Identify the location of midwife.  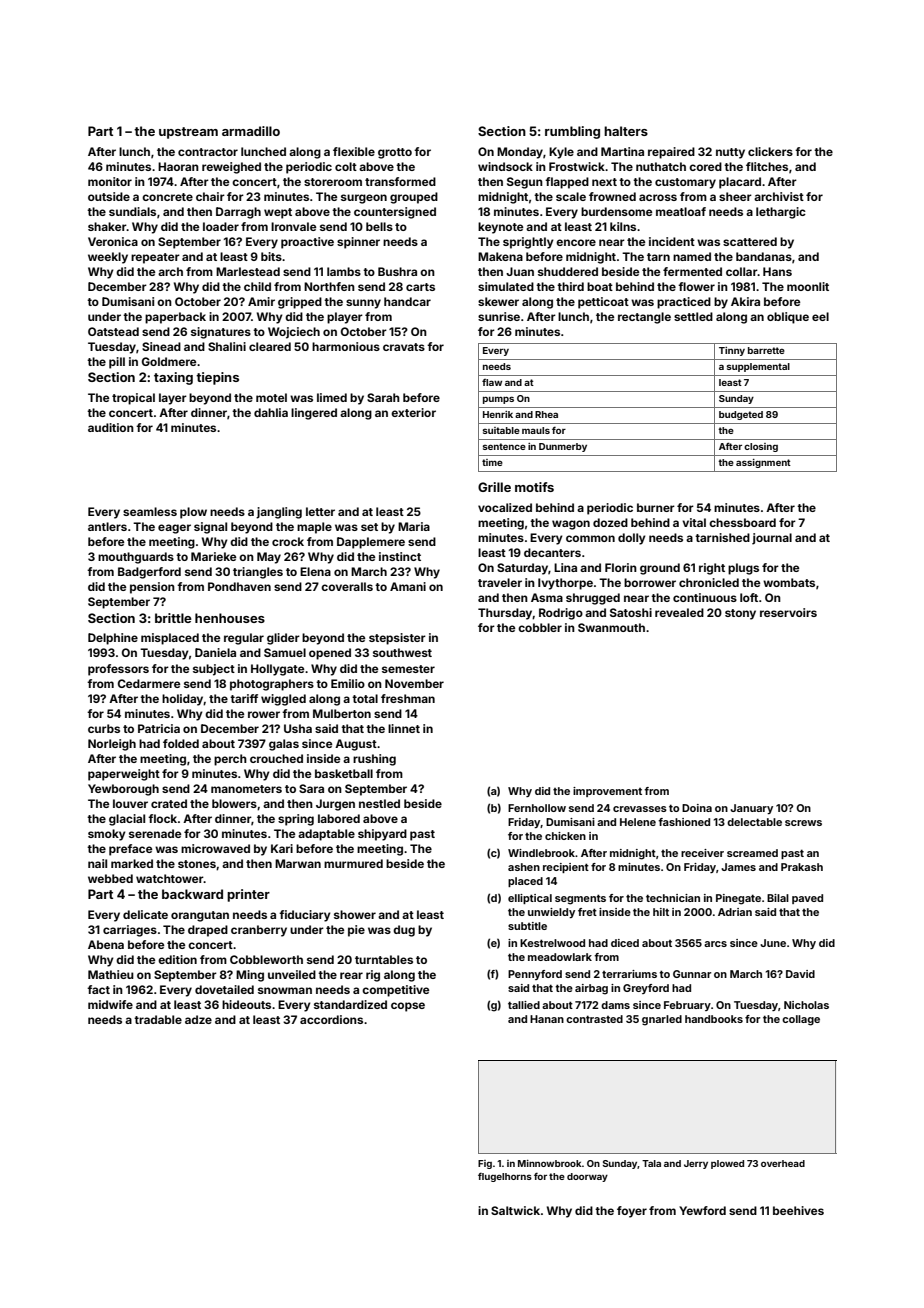
(110, 1004).
